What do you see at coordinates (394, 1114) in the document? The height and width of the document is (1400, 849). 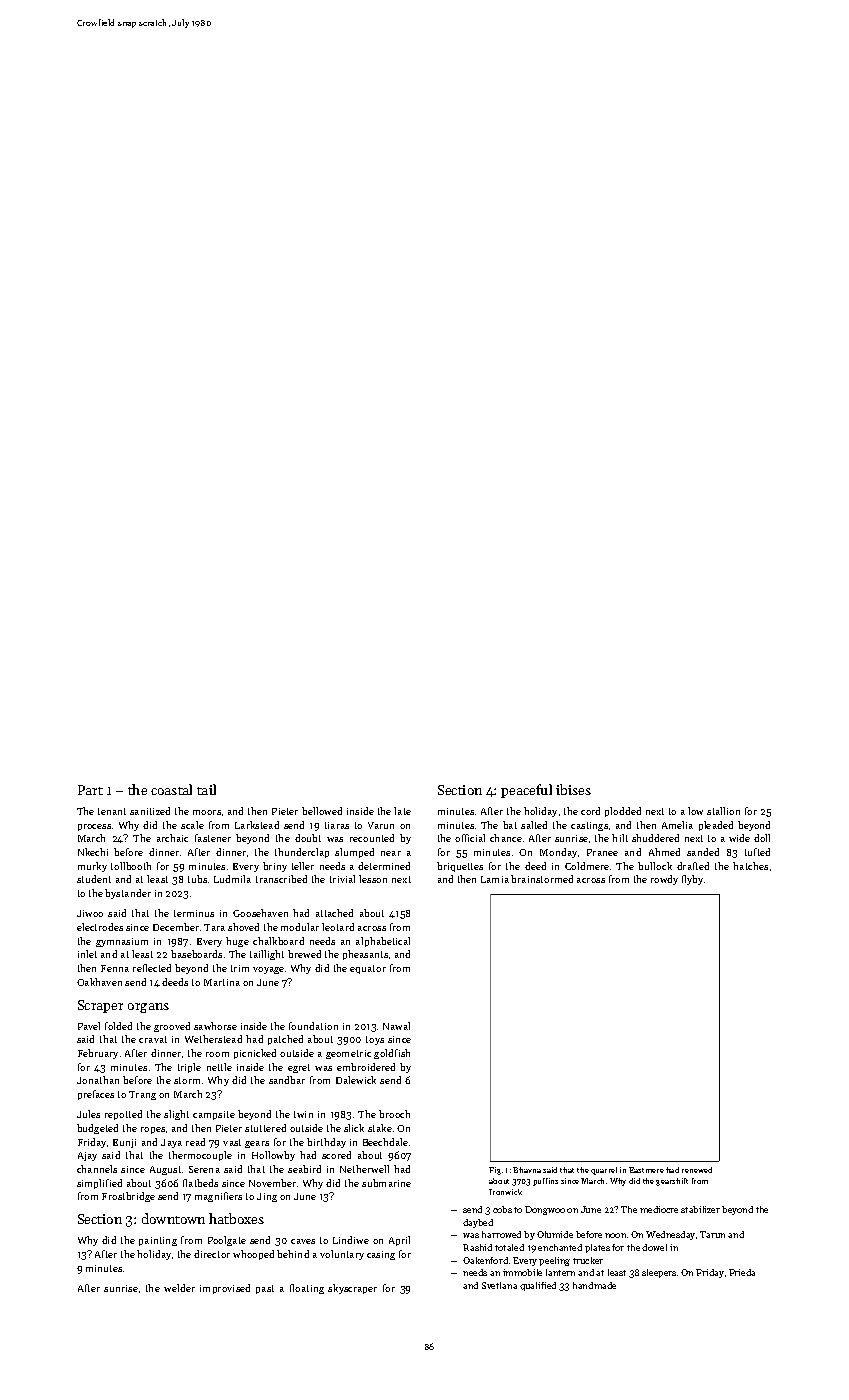 I see `brooch` at bounding box center [394, 1114].
